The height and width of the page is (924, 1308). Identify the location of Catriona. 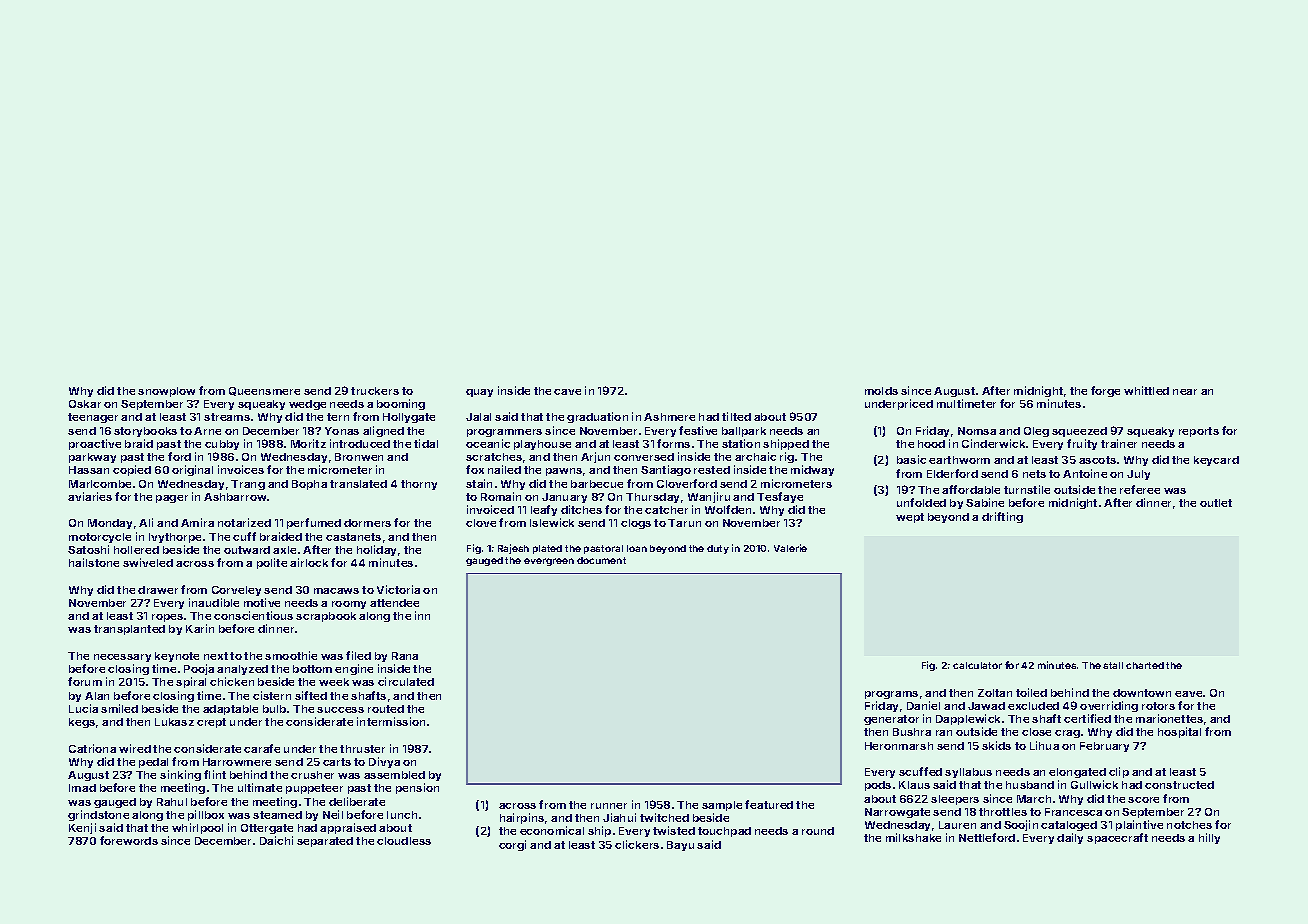
(92, 748).
